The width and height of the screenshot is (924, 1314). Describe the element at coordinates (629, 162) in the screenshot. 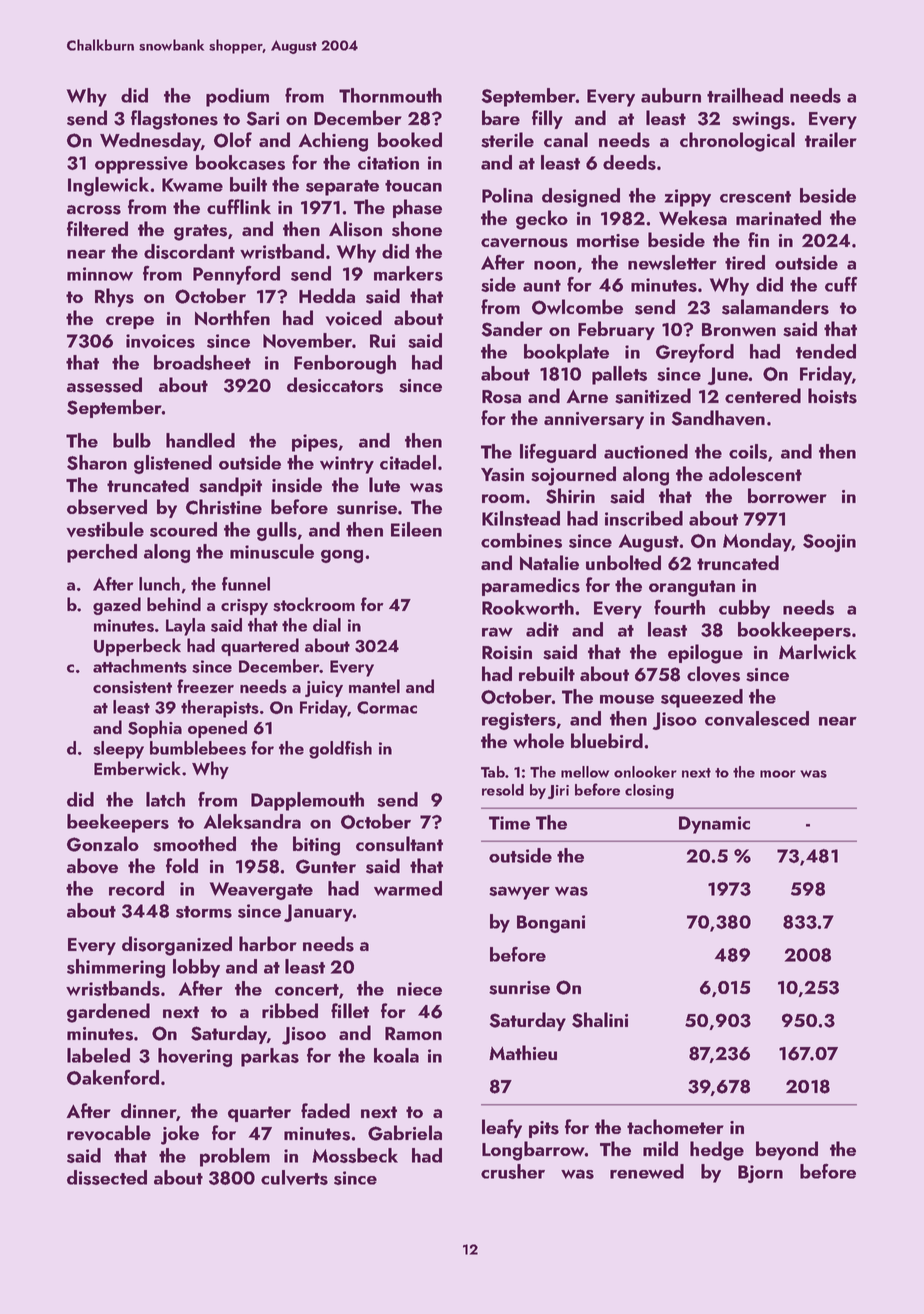

I see `deeds` at that location.
